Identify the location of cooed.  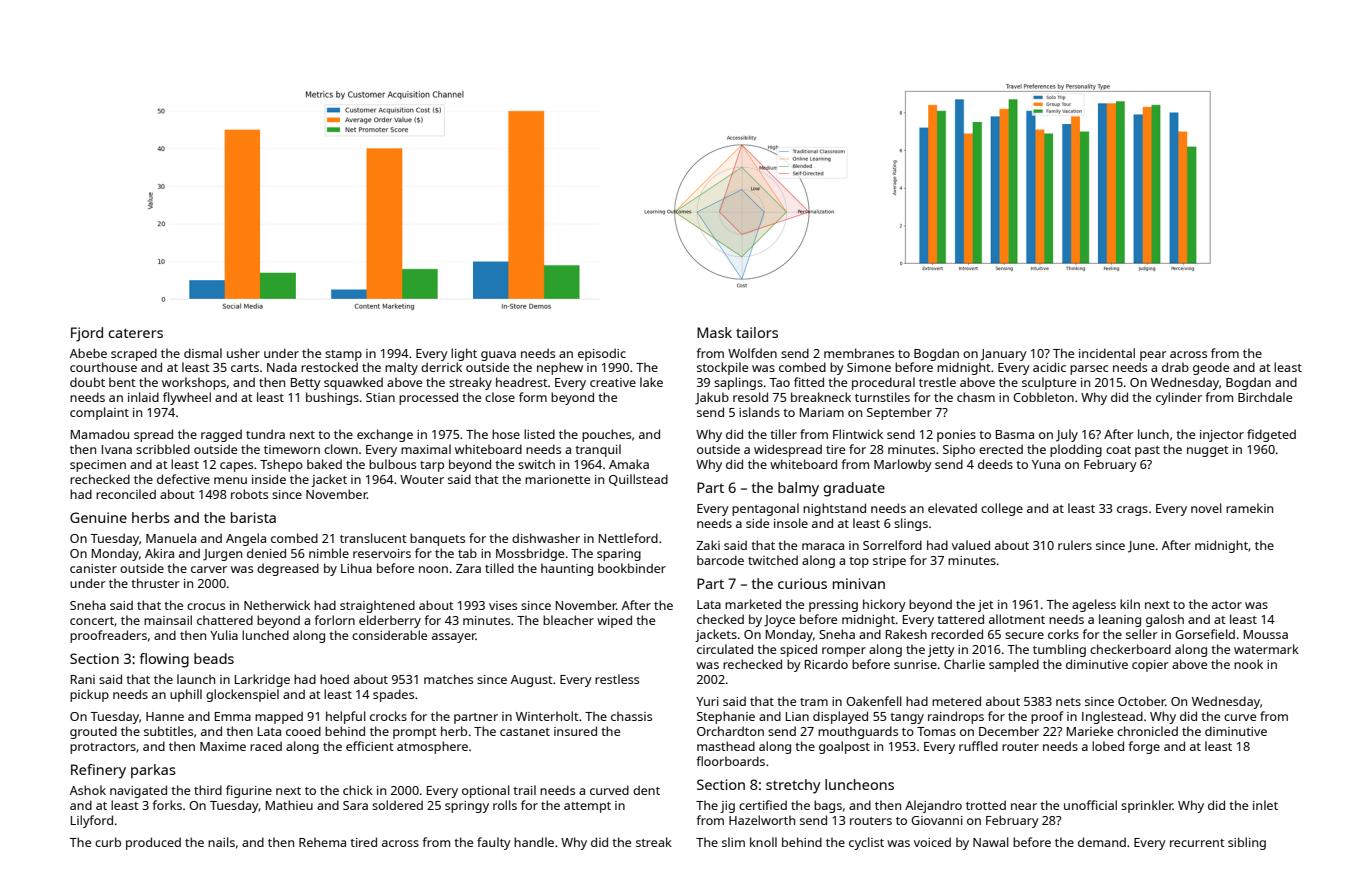
(303, 731).
